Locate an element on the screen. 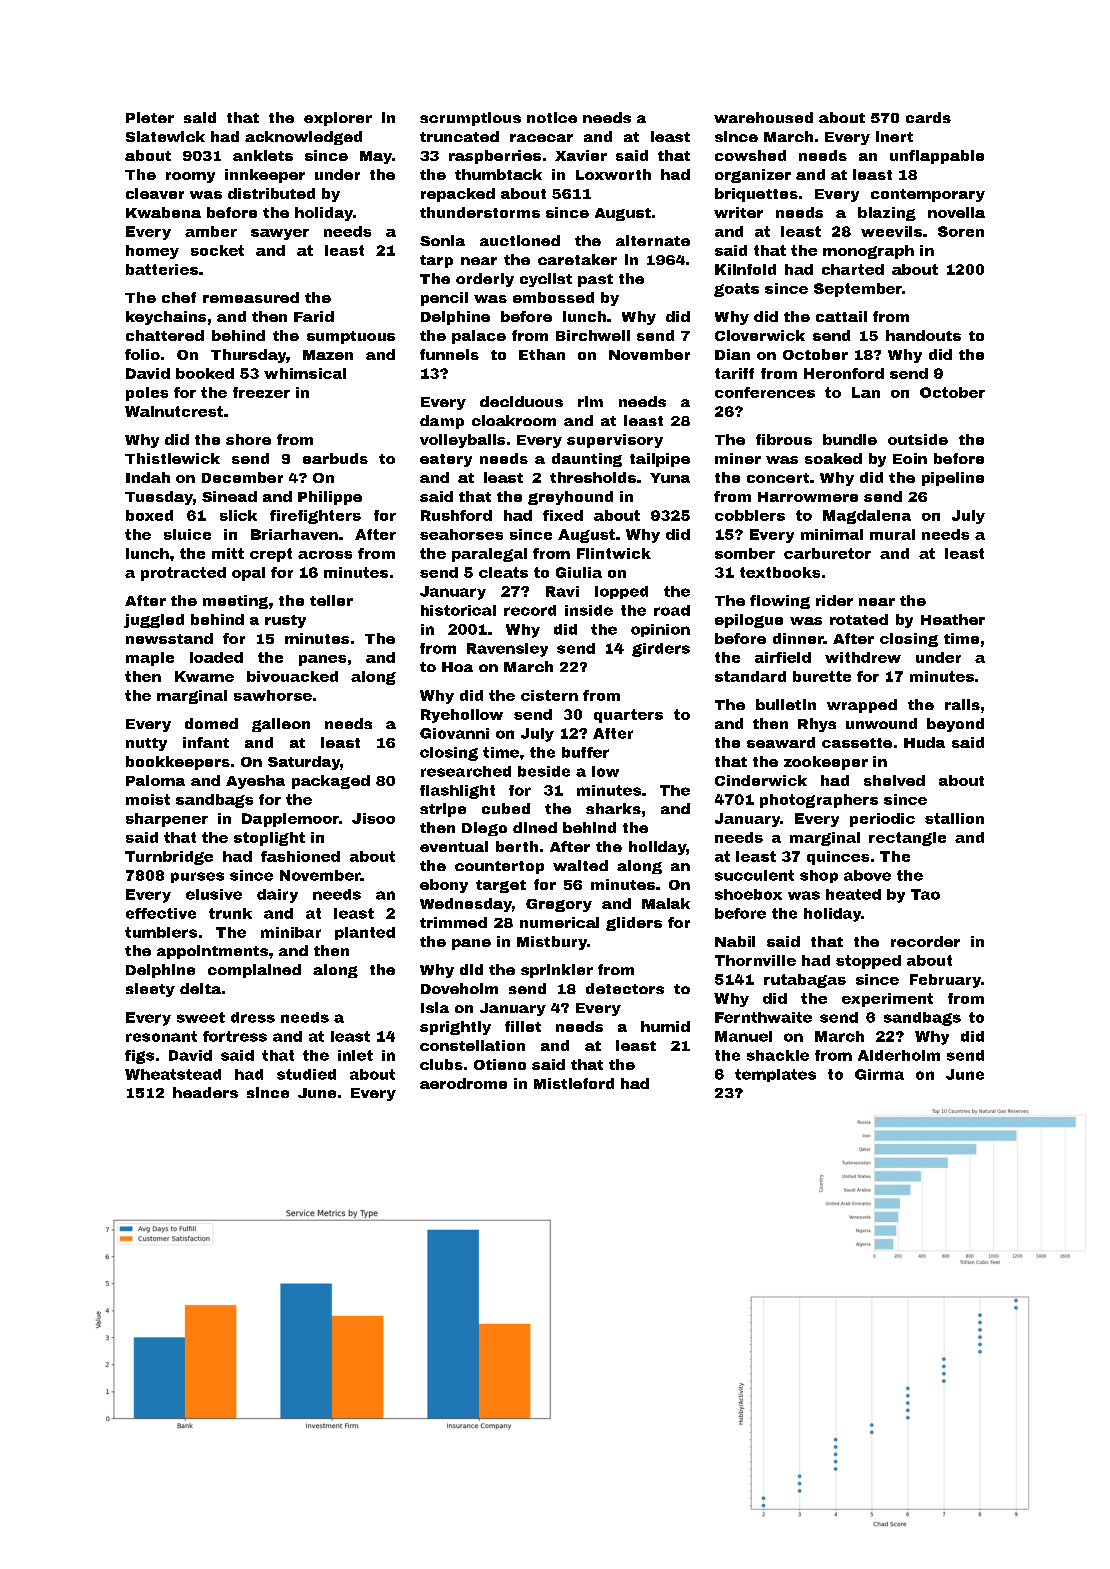 Image resolution: width=1110 pixels, height=1569 pixels. handouts is located at coordinates (923, 335).
